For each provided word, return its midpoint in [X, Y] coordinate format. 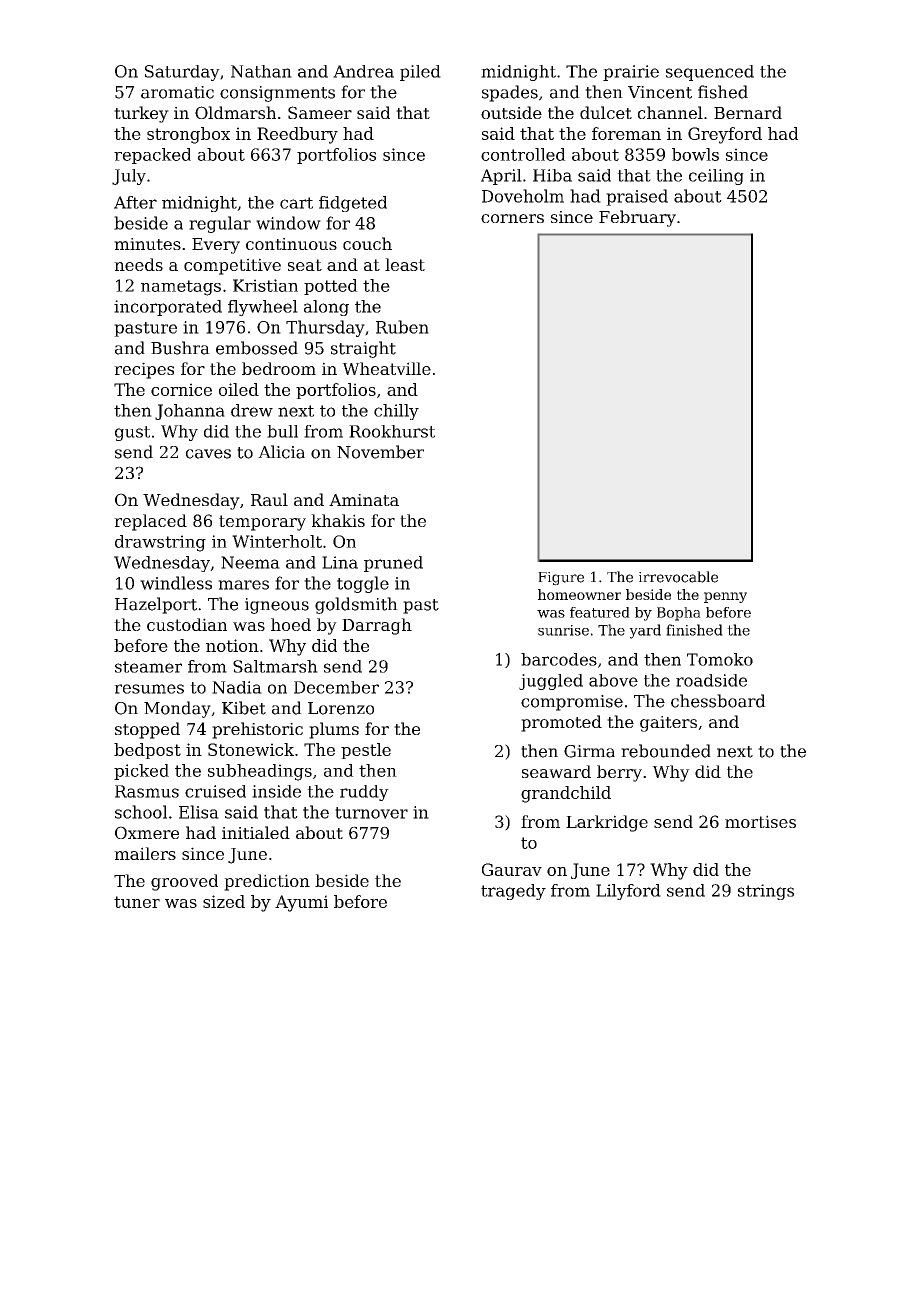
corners [512, 218]
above [613, 680]
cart [296, 203]
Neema [250, 562]
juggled [551, 682]
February [637, 218]
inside [276, 791]
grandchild [566, 794]
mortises [760, 821]
